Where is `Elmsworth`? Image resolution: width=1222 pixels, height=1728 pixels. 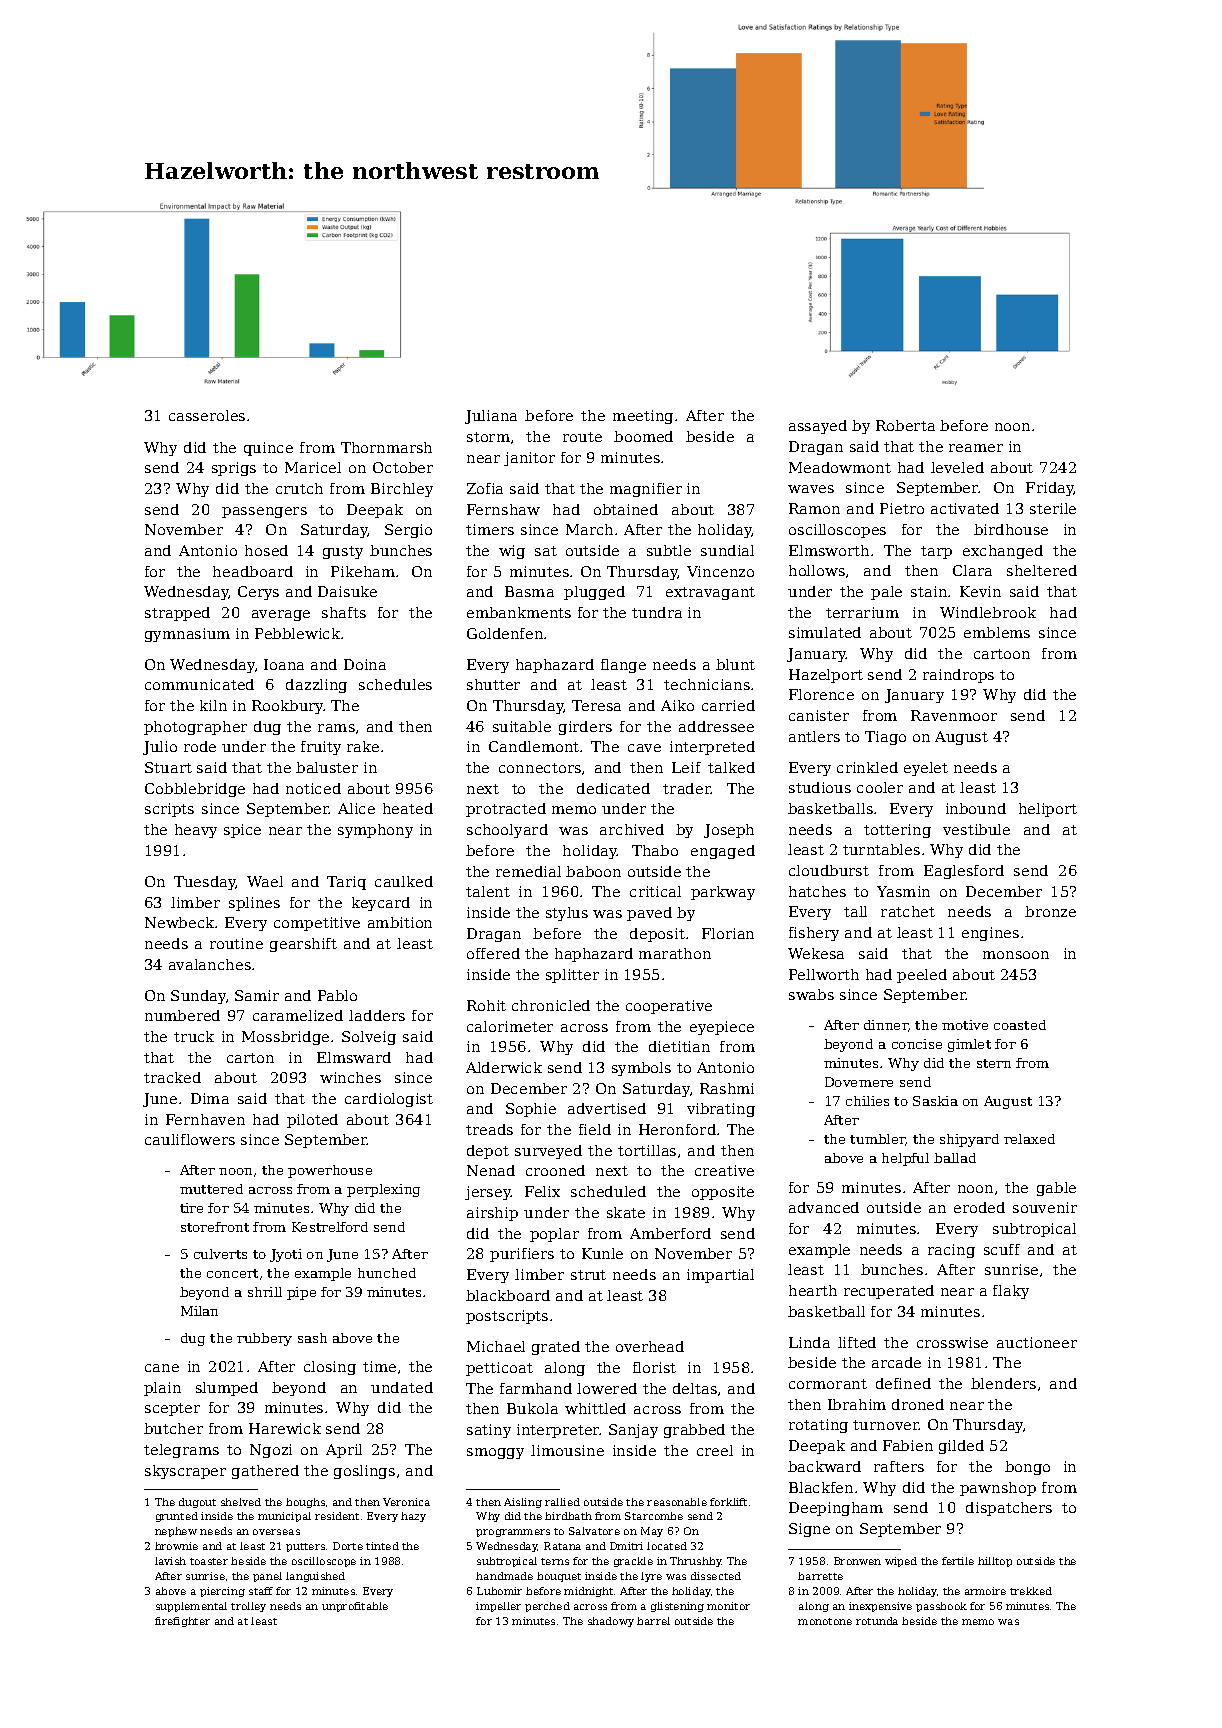
Elmsworth is located at coordinates (829, 550).
